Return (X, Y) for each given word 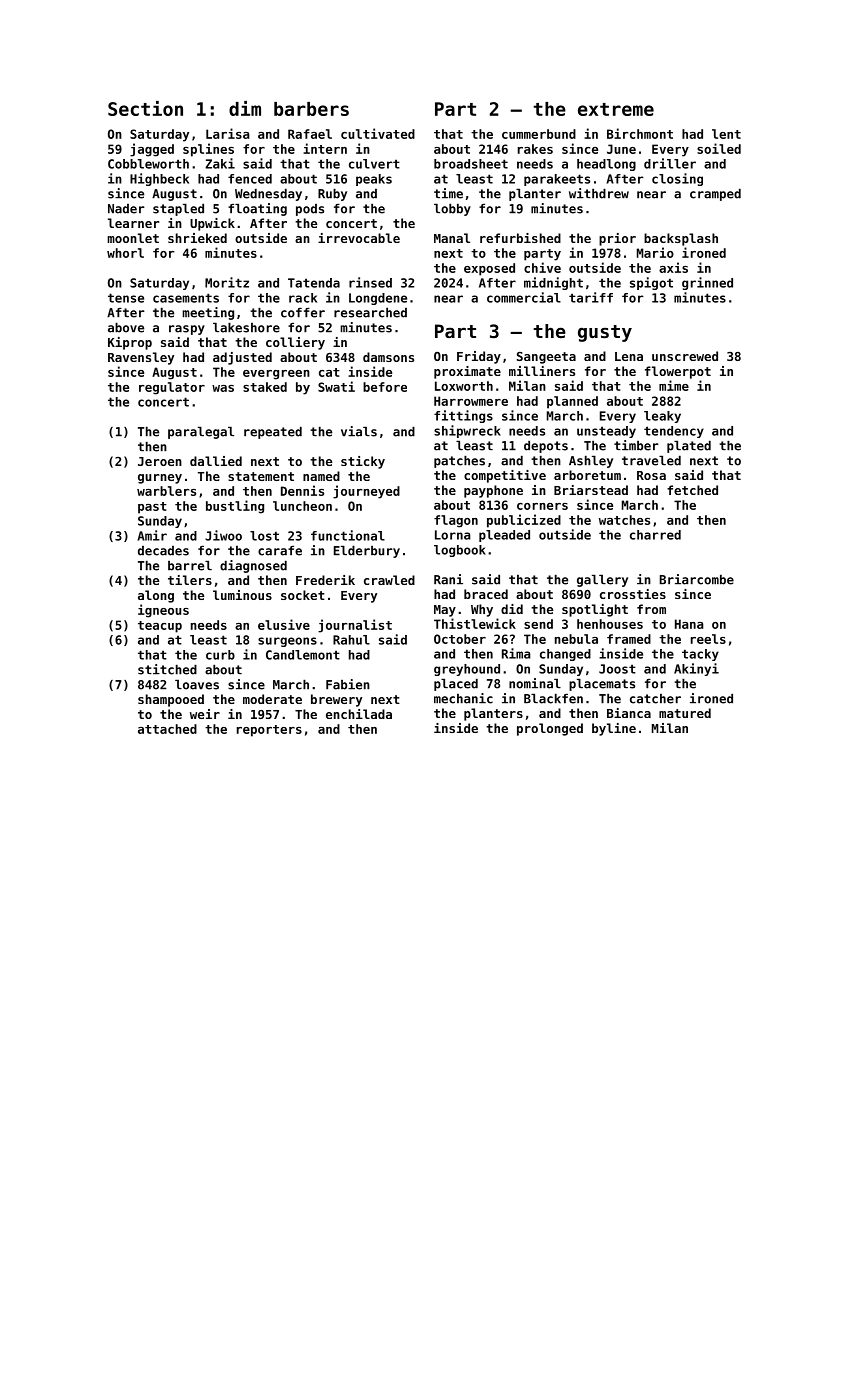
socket (303, 595)
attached (167, 729)
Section (145, 108)
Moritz (227, 282)
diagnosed (253, 566)
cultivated (378, 133)
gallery (602, 580)
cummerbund (539, 134)
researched (370, 312)
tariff (591, 297)
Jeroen (160, 461)
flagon (456, 521)
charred (655, 535)
